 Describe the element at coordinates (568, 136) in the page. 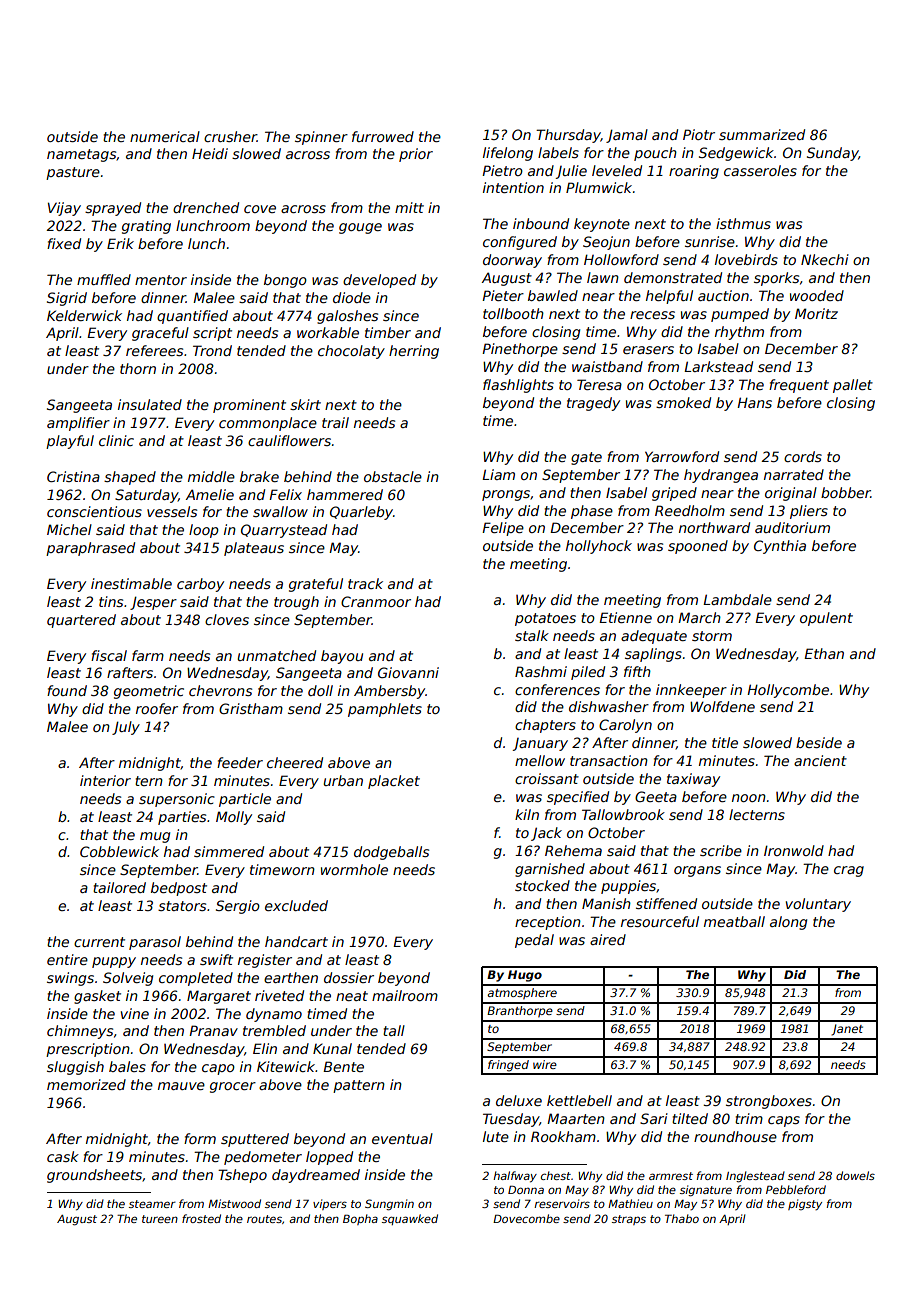

I see `Thursday` at that location.
